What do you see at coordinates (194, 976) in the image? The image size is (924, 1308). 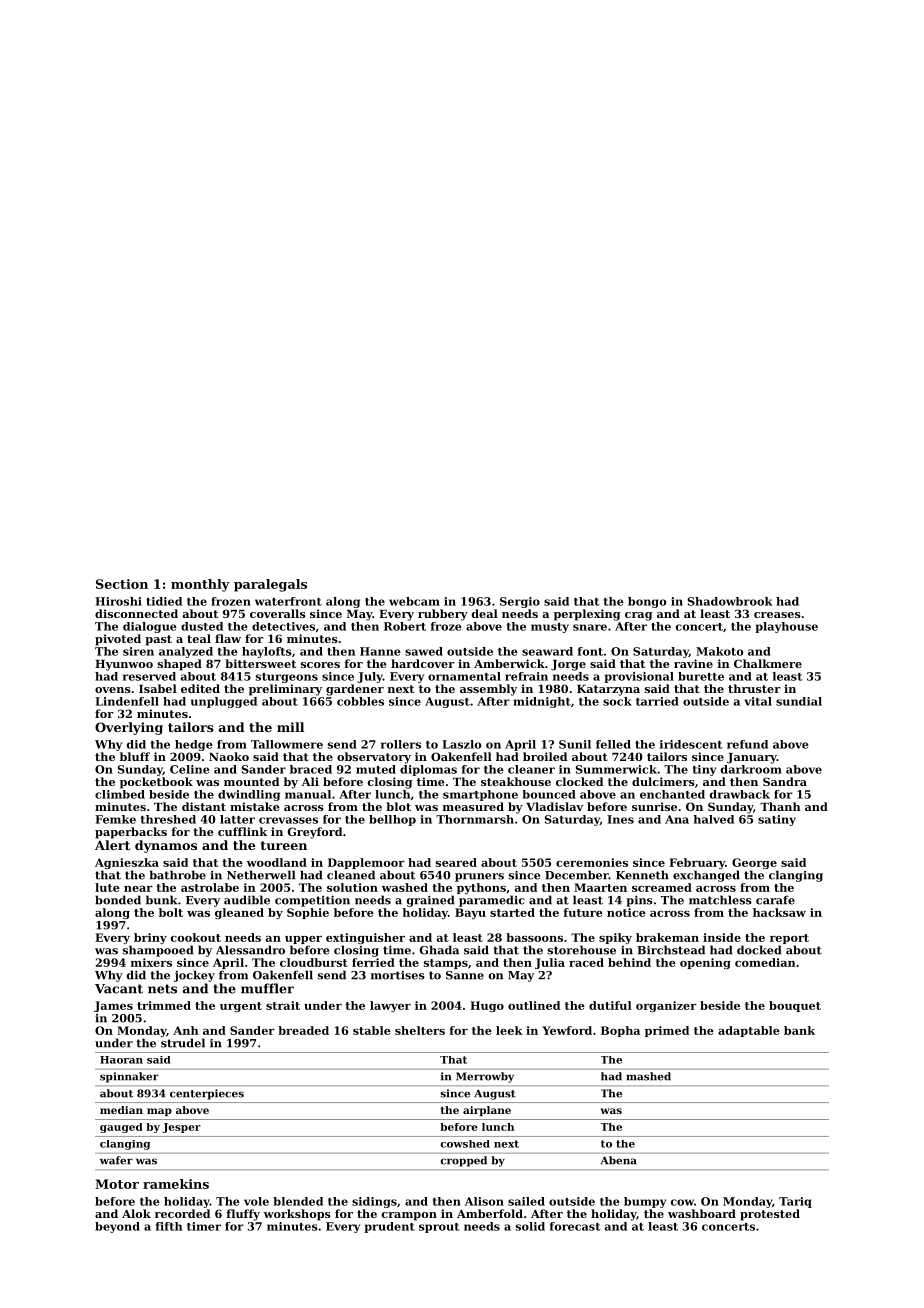 I see `jockey` at bounding box center [194, 976].
